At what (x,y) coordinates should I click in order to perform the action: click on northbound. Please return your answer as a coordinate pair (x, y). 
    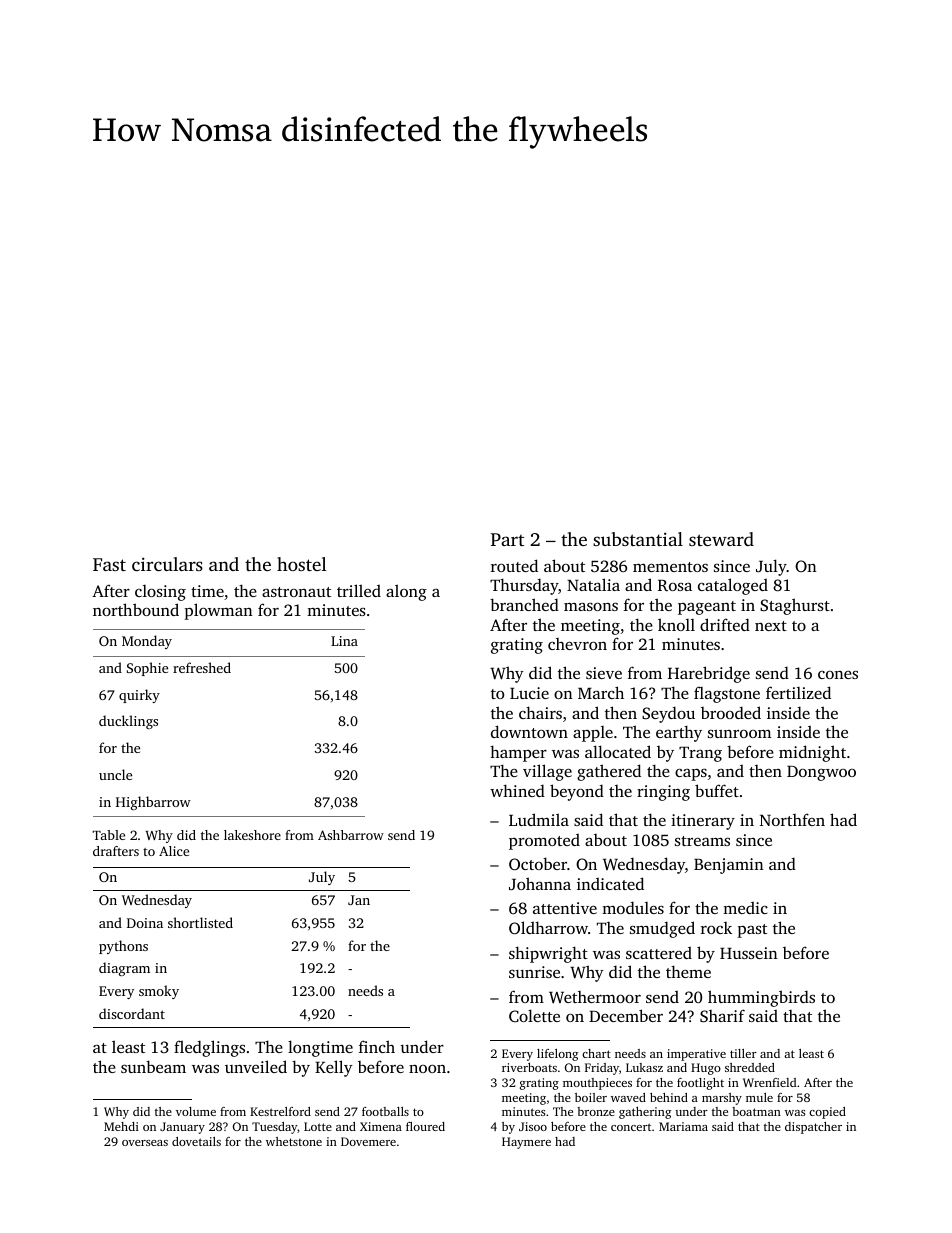
    Looking at the image, I should click on (136, 609).
